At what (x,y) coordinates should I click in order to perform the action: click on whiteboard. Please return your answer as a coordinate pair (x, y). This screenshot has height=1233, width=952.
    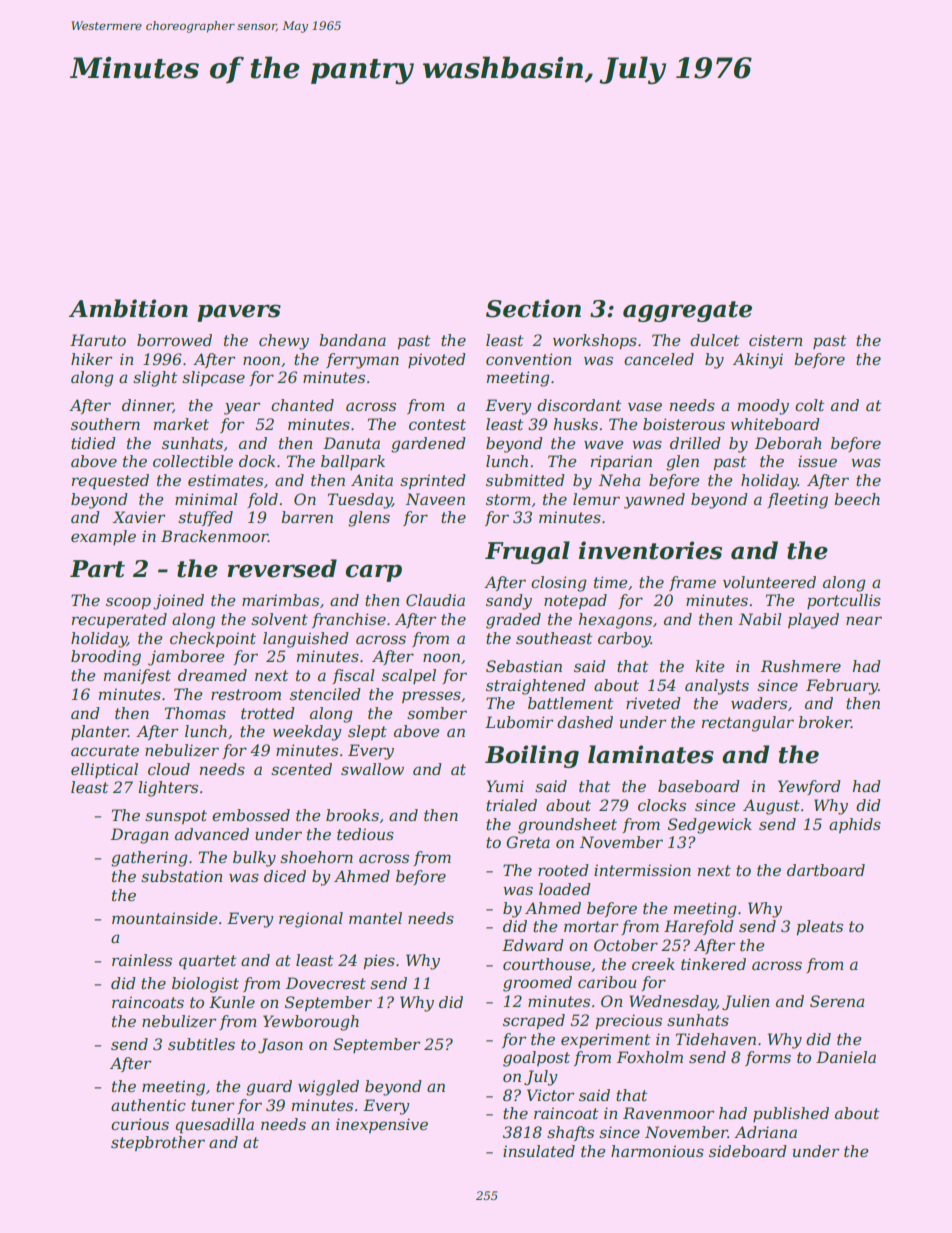
    Looking at the image, I should click on (775, 424).
